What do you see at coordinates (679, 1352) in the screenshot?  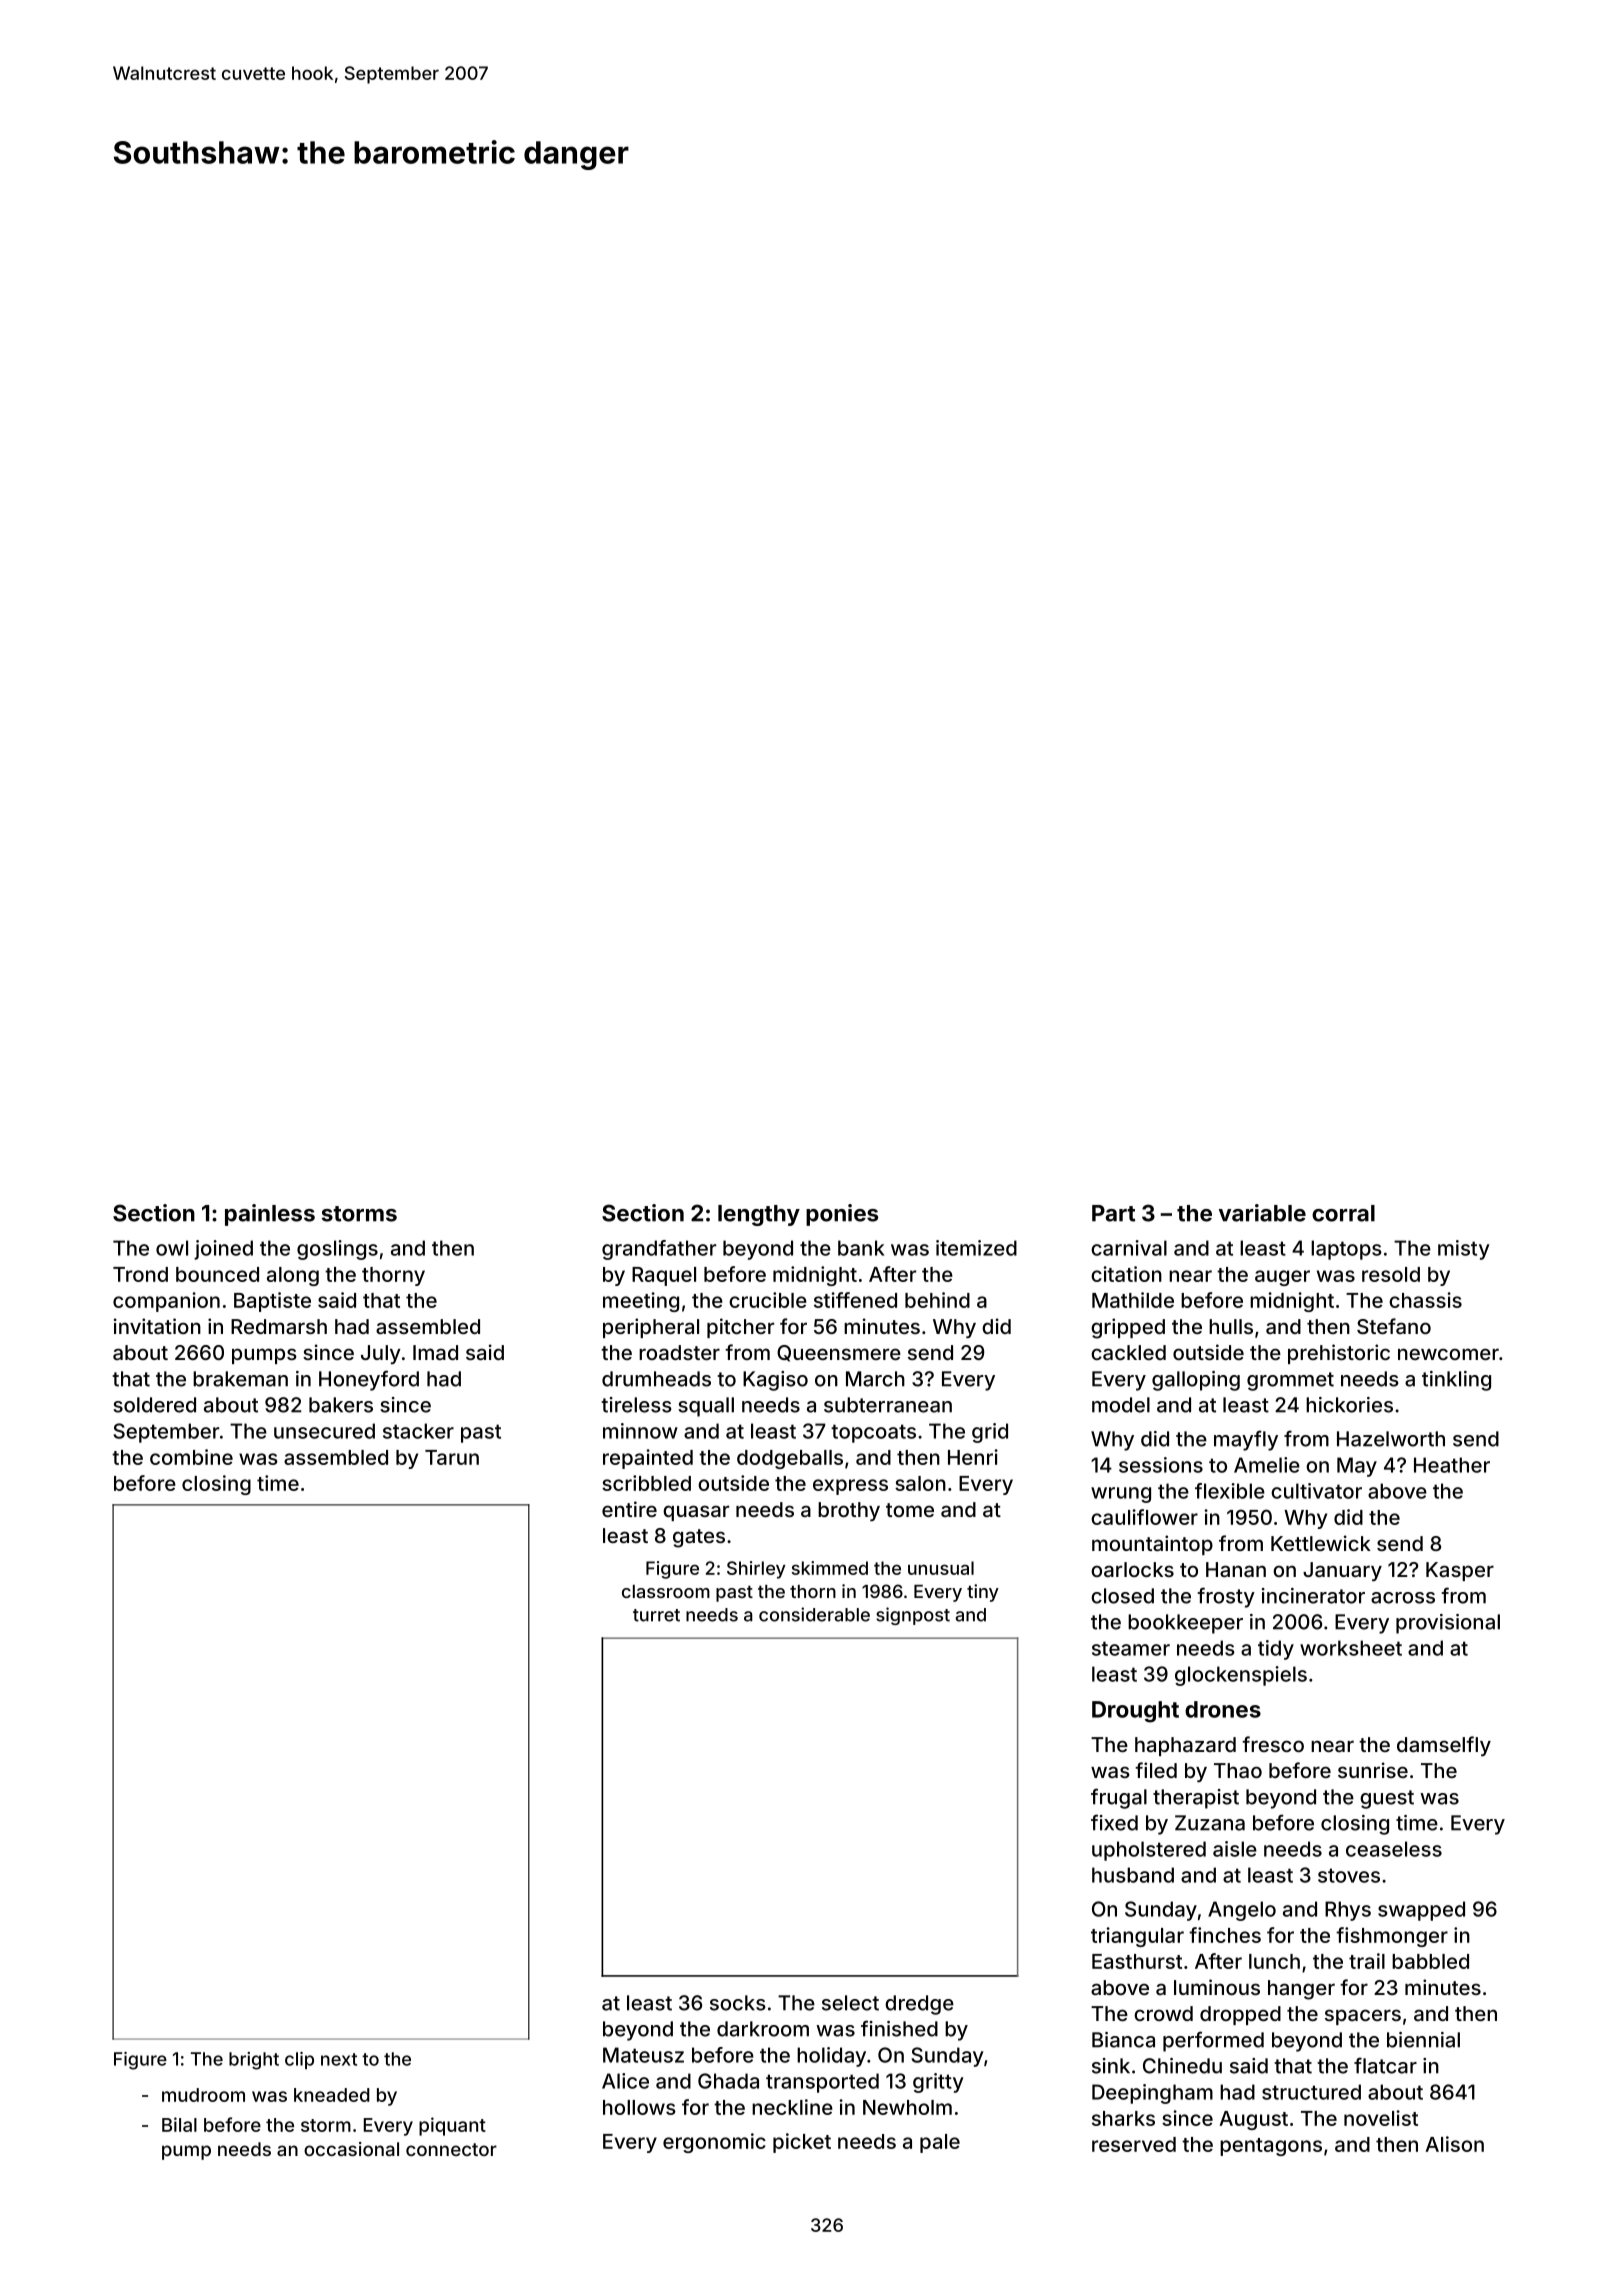 I see `roadster` at bounding box center [679, 1352].
